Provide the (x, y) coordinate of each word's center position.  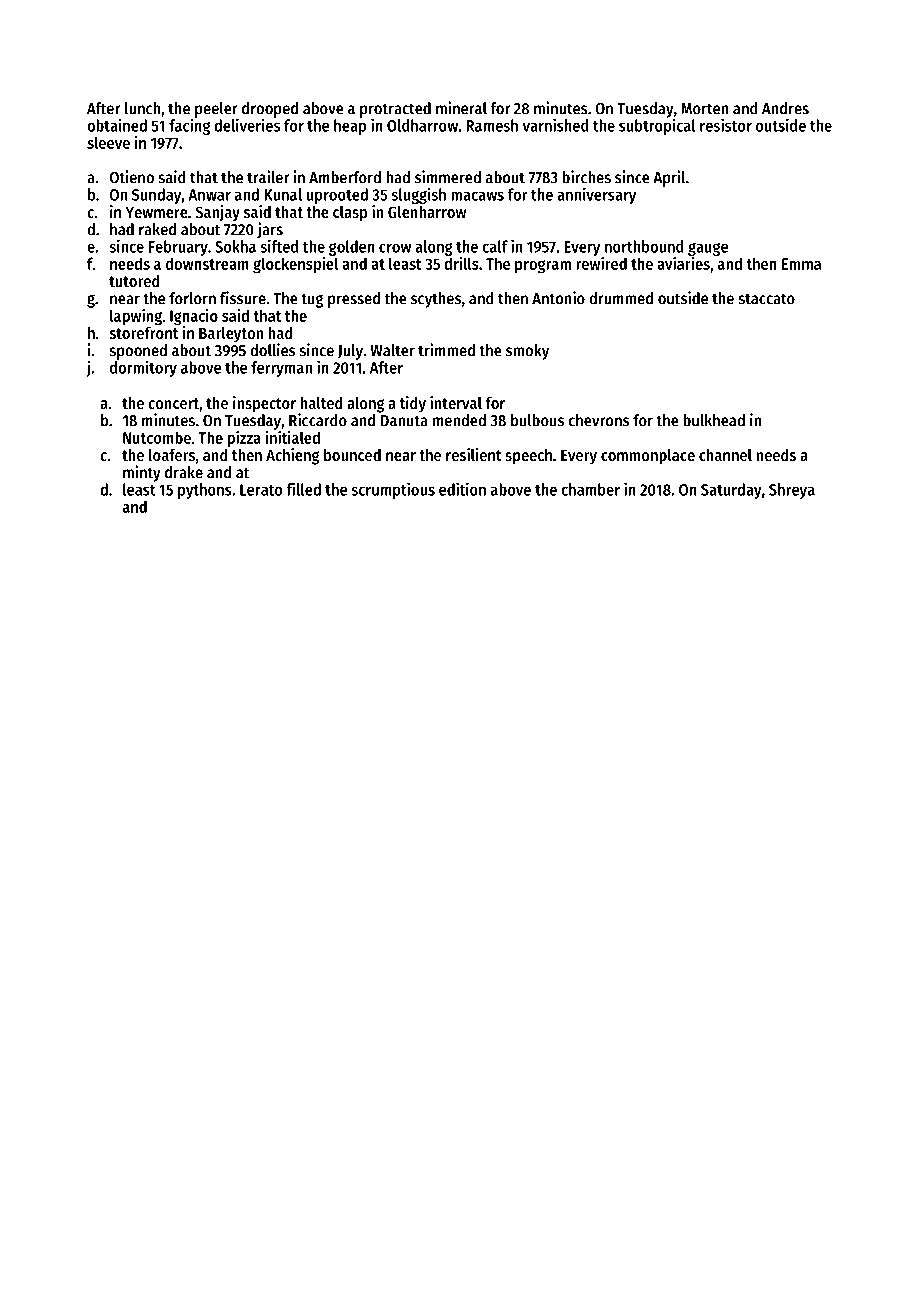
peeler (216, 110)
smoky (527, 352)
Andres (785, 108)
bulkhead (714, 420)
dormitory (143, 369)
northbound (644, 246)
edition (462, 489)
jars (270, 230)
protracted (395, 110)
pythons (205, 491)
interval (456, 402)
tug (312, 300)
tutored (134, 281)
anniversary (596, 196)
